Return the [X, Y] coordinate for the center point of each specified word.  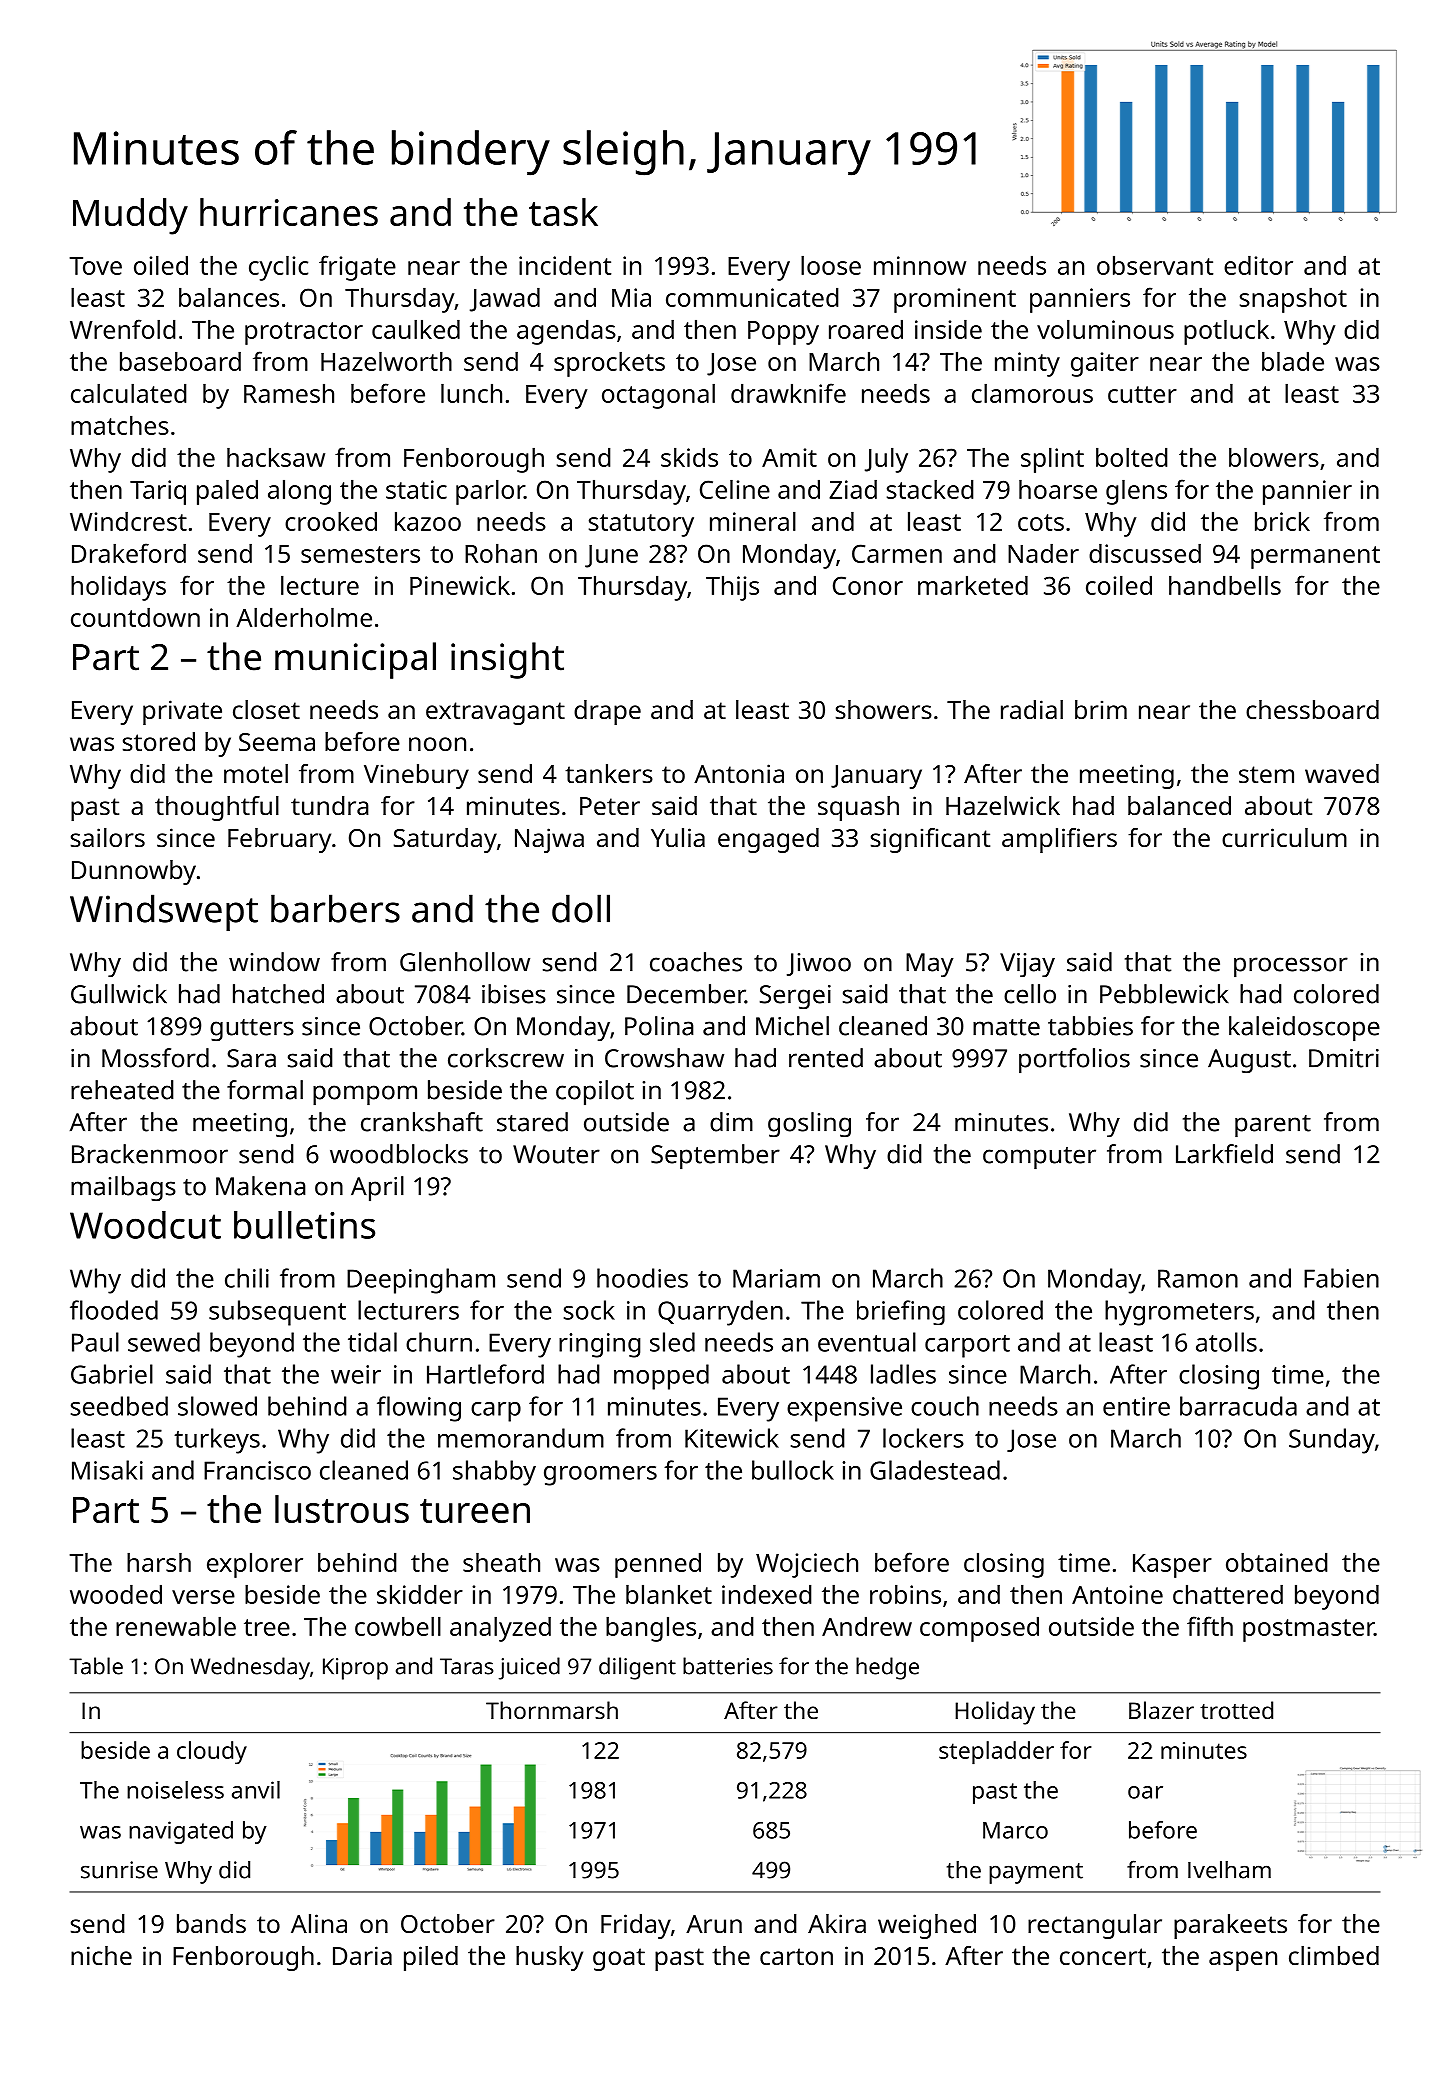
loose [831, 265]
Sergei [795, 997]
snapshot [1293, 300]
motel [256, 773]
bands [211, 1923]
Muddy [130, 216]
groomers [600, 1476]
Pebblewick [1164, 994]
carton [796, 1956]
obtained [1277, 1562]
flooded [114, 1310]
